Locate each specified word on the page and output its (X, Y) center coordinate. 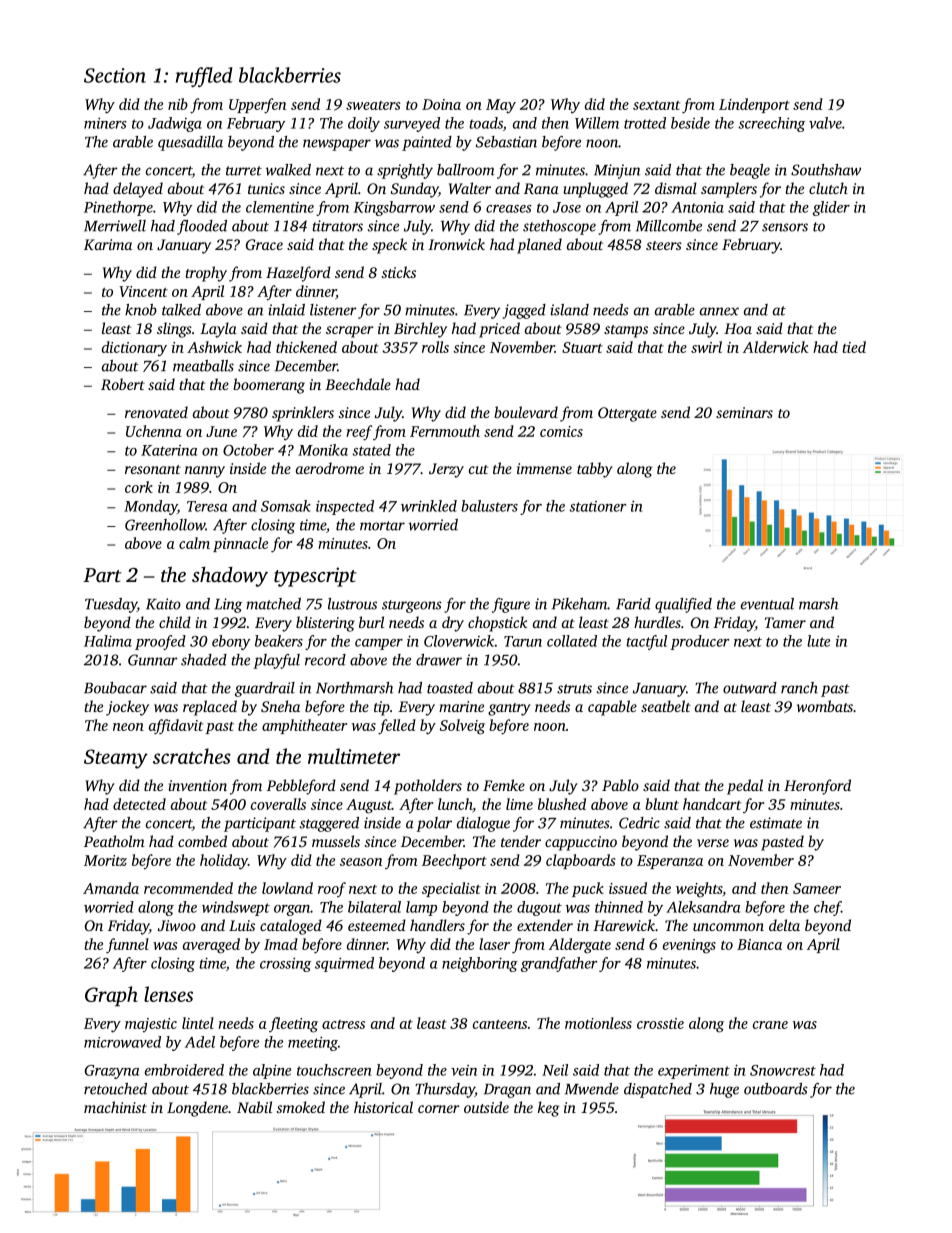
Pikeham (579, 604)
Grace (264, 244)
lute (818, 641)
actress (343, 1024)
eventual (767, 604)
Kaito (163, 604)
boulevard (526, 412)
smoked (301, 1107)
